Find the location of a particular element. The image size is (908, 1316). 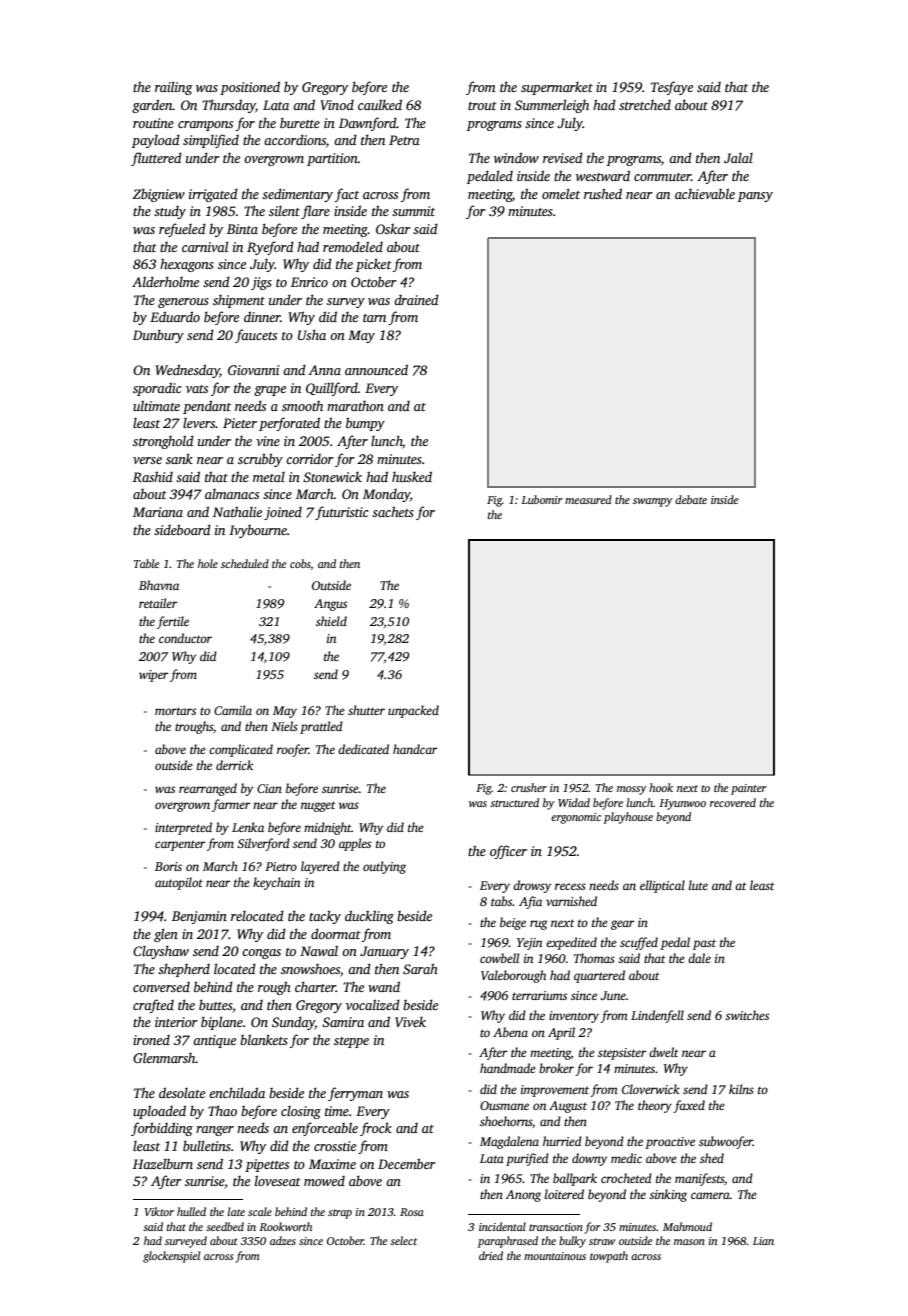

mortars is located at coordinates (175, 711).
